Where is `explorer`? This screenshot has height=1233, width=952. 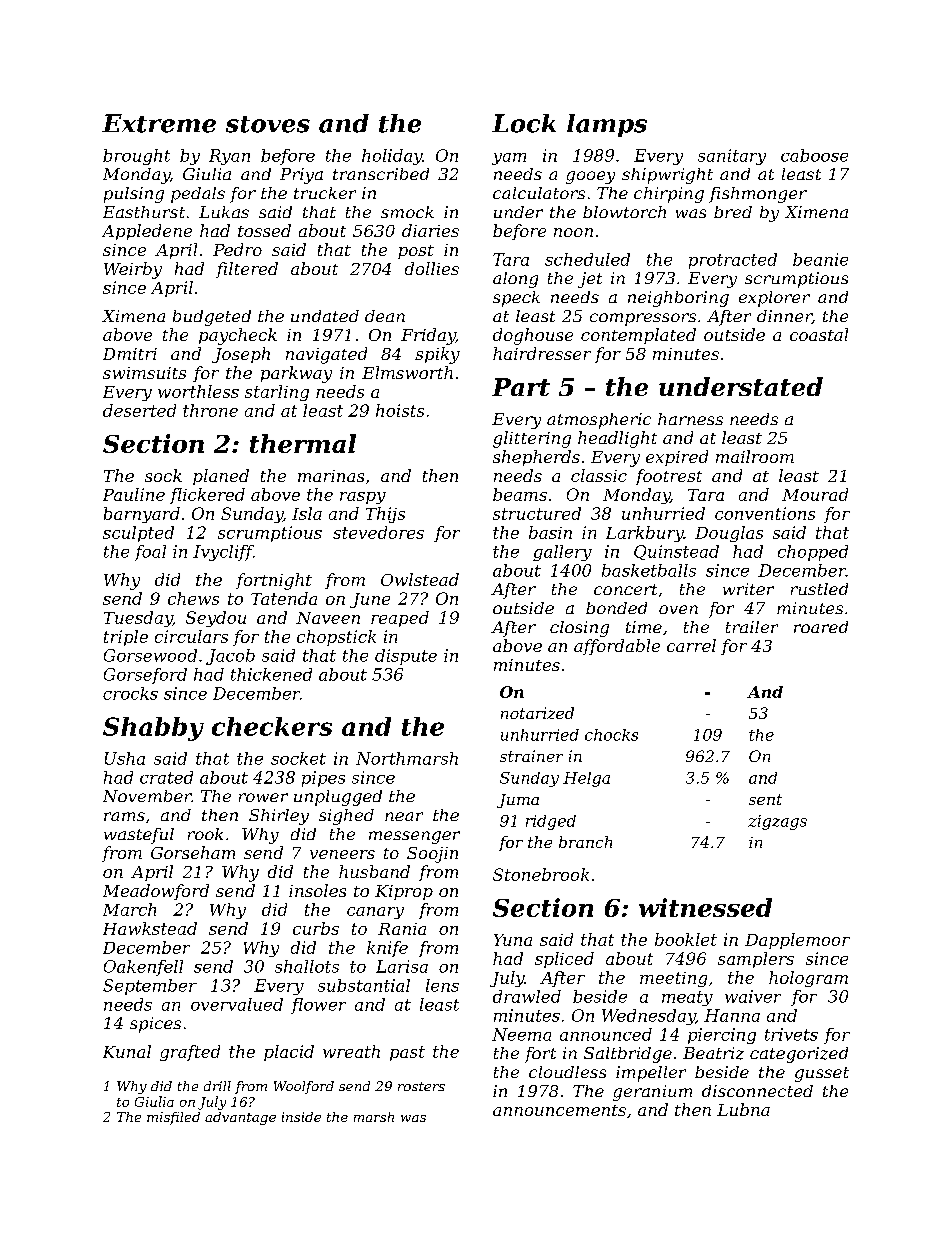 explorer is located at coordinates (774, 299).
